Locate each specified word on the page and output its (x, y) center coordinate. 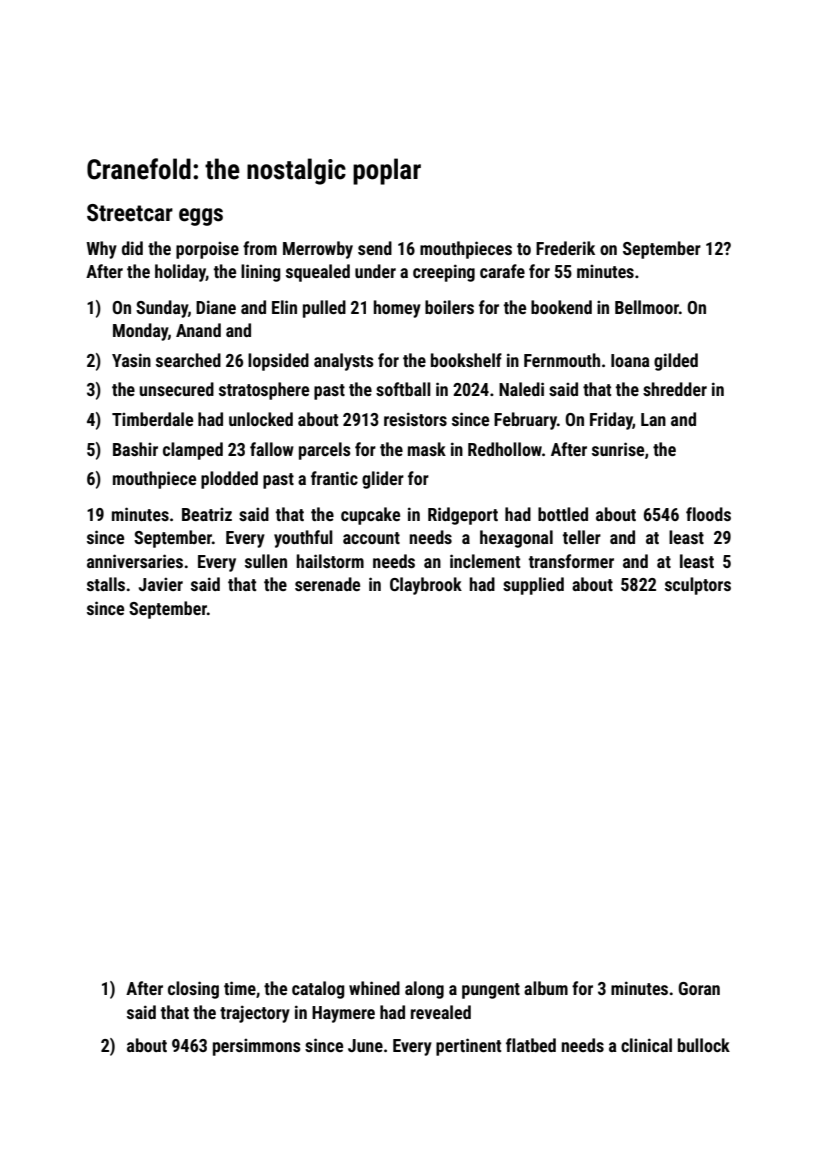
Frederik (565, 248)
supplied (533, 586)
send (375, 248)
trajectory (255, 1014)
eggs (201, 217)
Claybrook (426, 586)
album (546, 988)
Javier (161, 584)
